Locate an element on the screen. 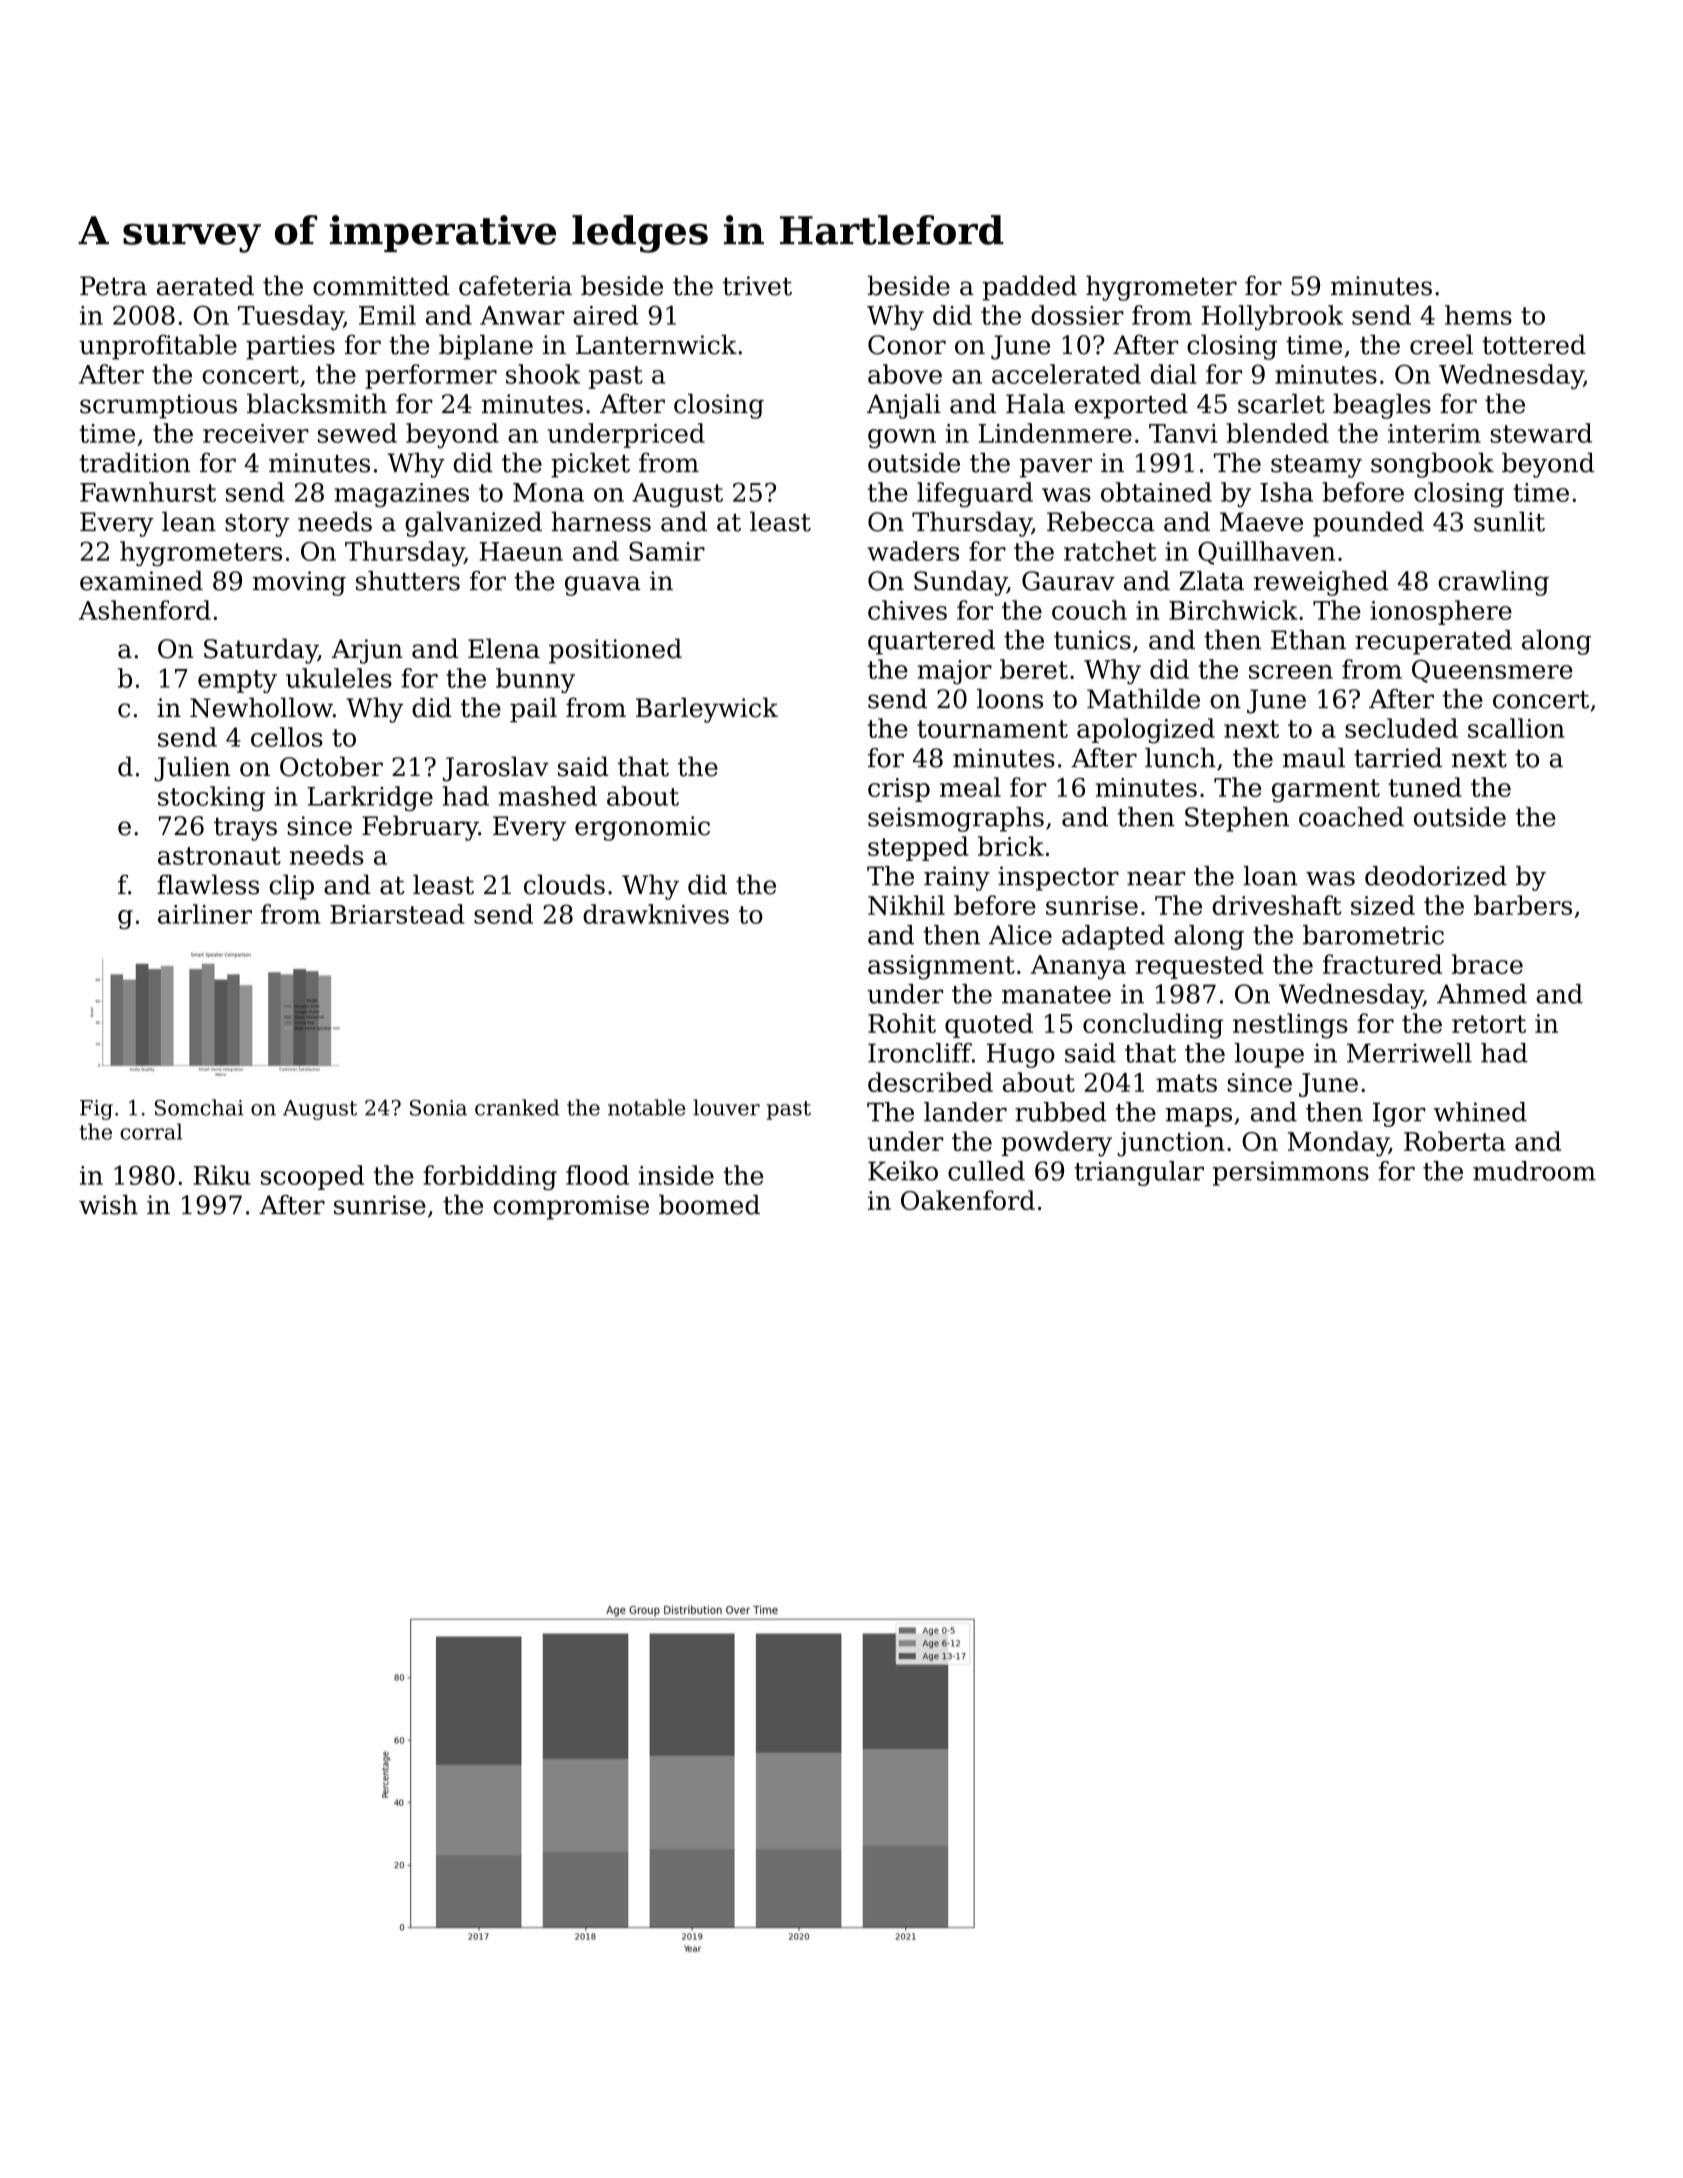 This screenshot has width=1683, height=2178. dial is located at coordinates (1174, 374).
